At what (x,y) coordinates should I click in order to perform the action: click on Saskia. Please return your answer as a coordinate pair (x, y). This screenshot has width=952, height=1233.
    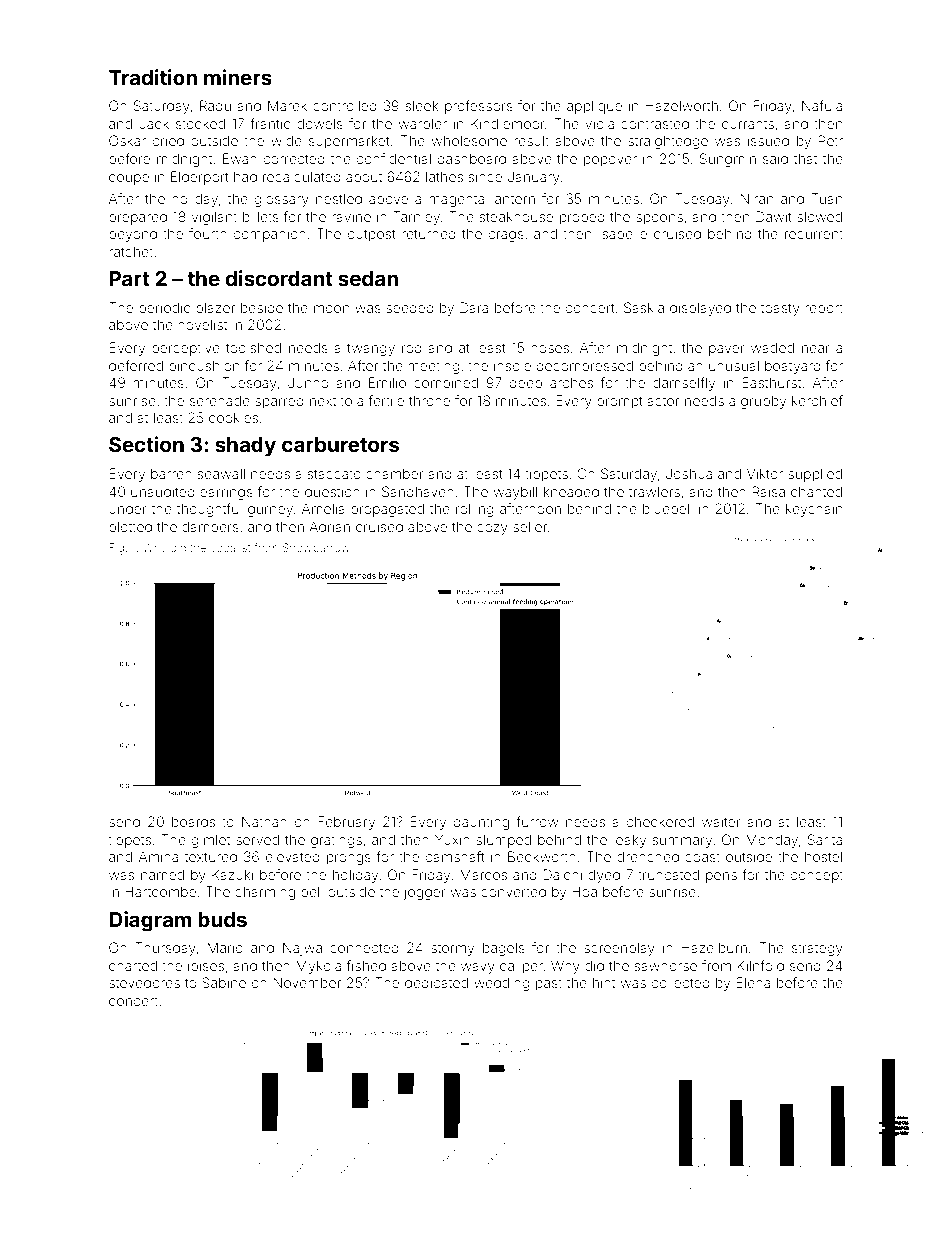
    Looking at the image, I should click on (644, 307).
